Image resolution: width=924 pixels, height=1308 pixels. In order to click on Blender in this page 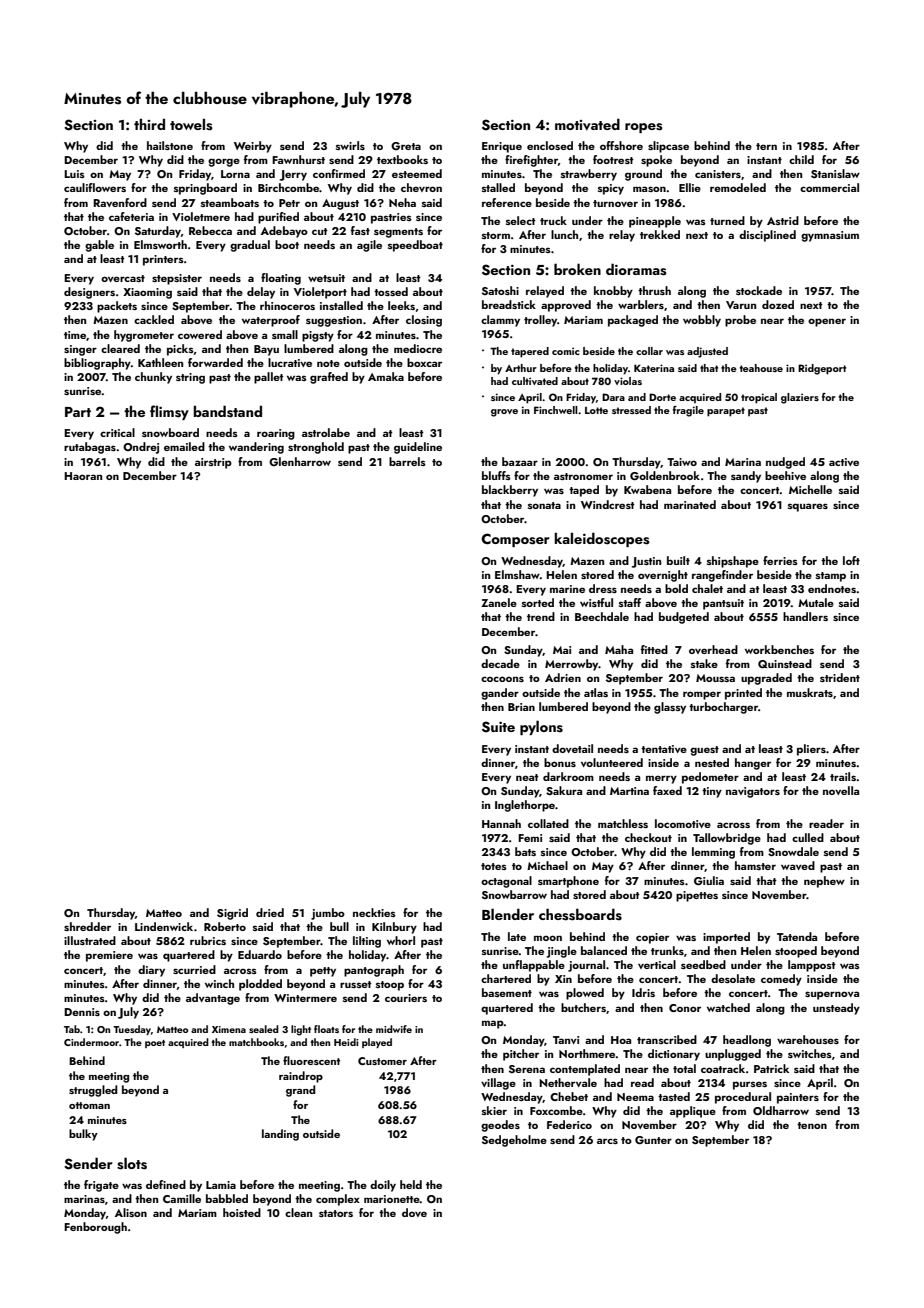, I will do `click(508, 914)`.
